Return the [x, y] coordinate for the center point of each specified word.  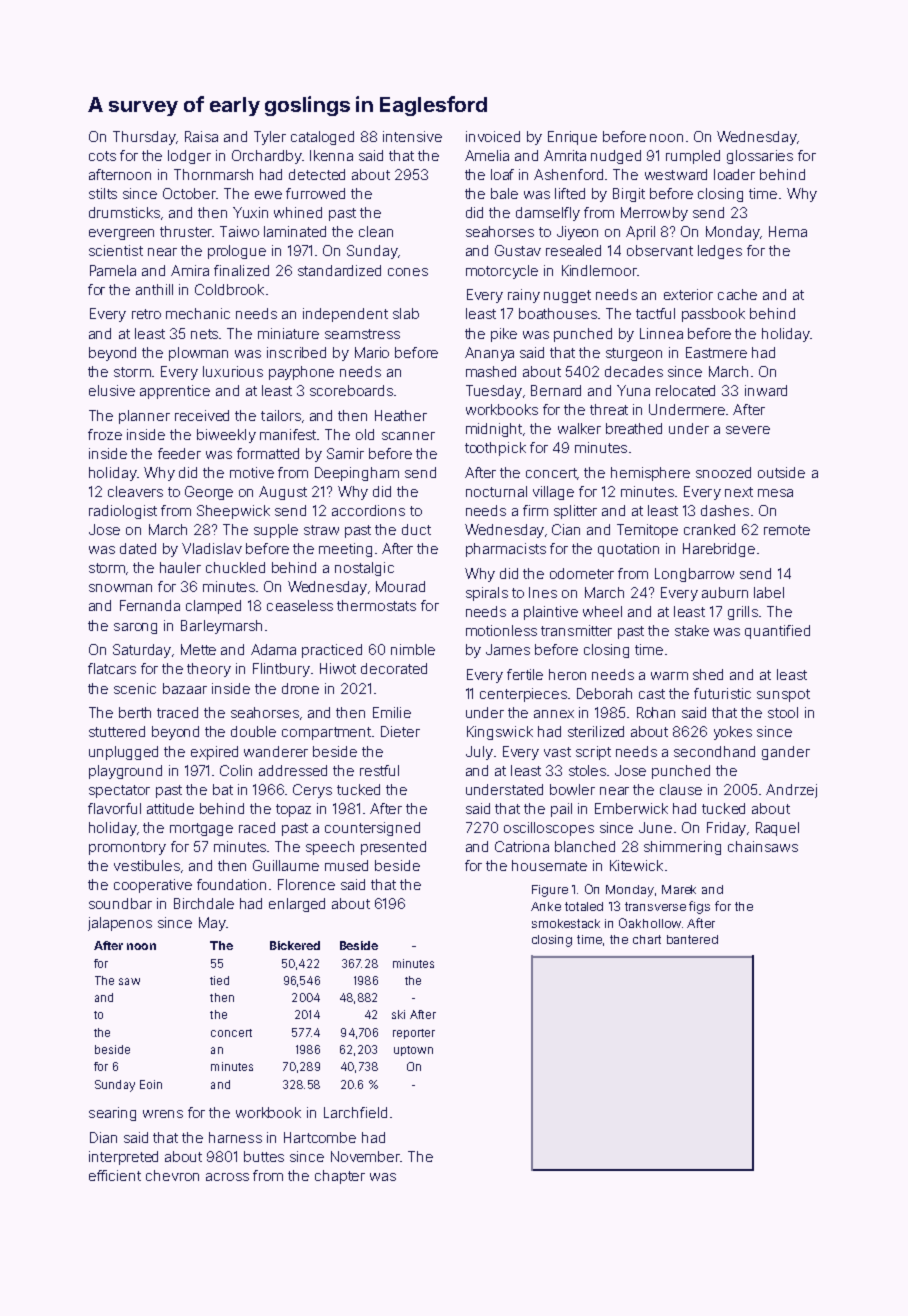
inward [766, 390]
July [479, 753]
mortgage [201, 829]
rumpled [693, 157]
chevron [172, 1175]
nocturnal [496, 491]
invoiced [493, 136]
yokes [733, 733]
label [769, 592]
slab [406, 313]
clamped [213, 607]
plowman [198, 354]
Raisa [201, 136]
